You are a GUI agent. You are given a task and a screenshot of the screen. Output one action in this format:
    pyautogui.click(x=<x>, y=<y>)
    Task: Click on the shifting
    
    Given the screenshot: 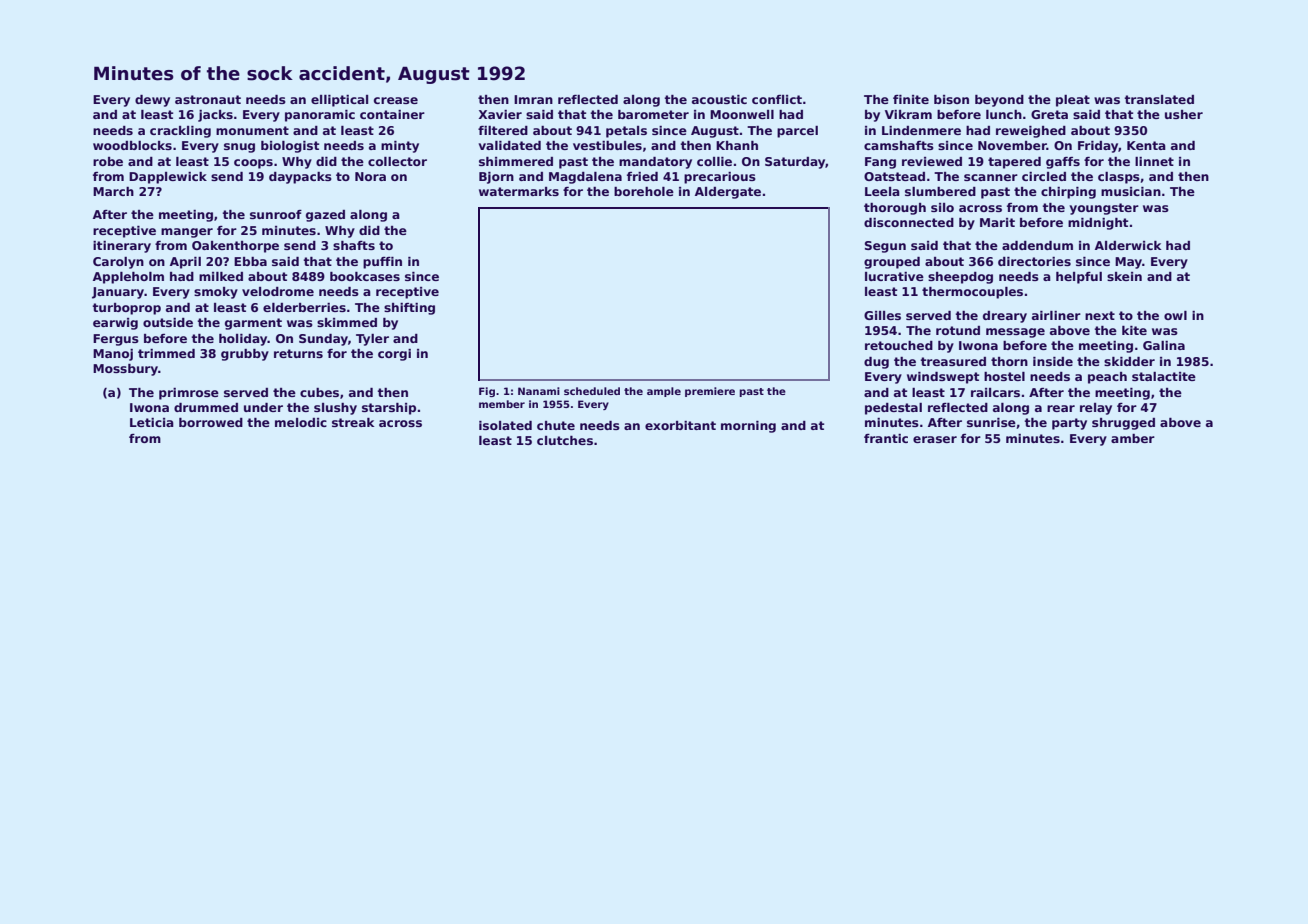 What is the action you would take?
    pyautogui.click(x=409, y=309)
